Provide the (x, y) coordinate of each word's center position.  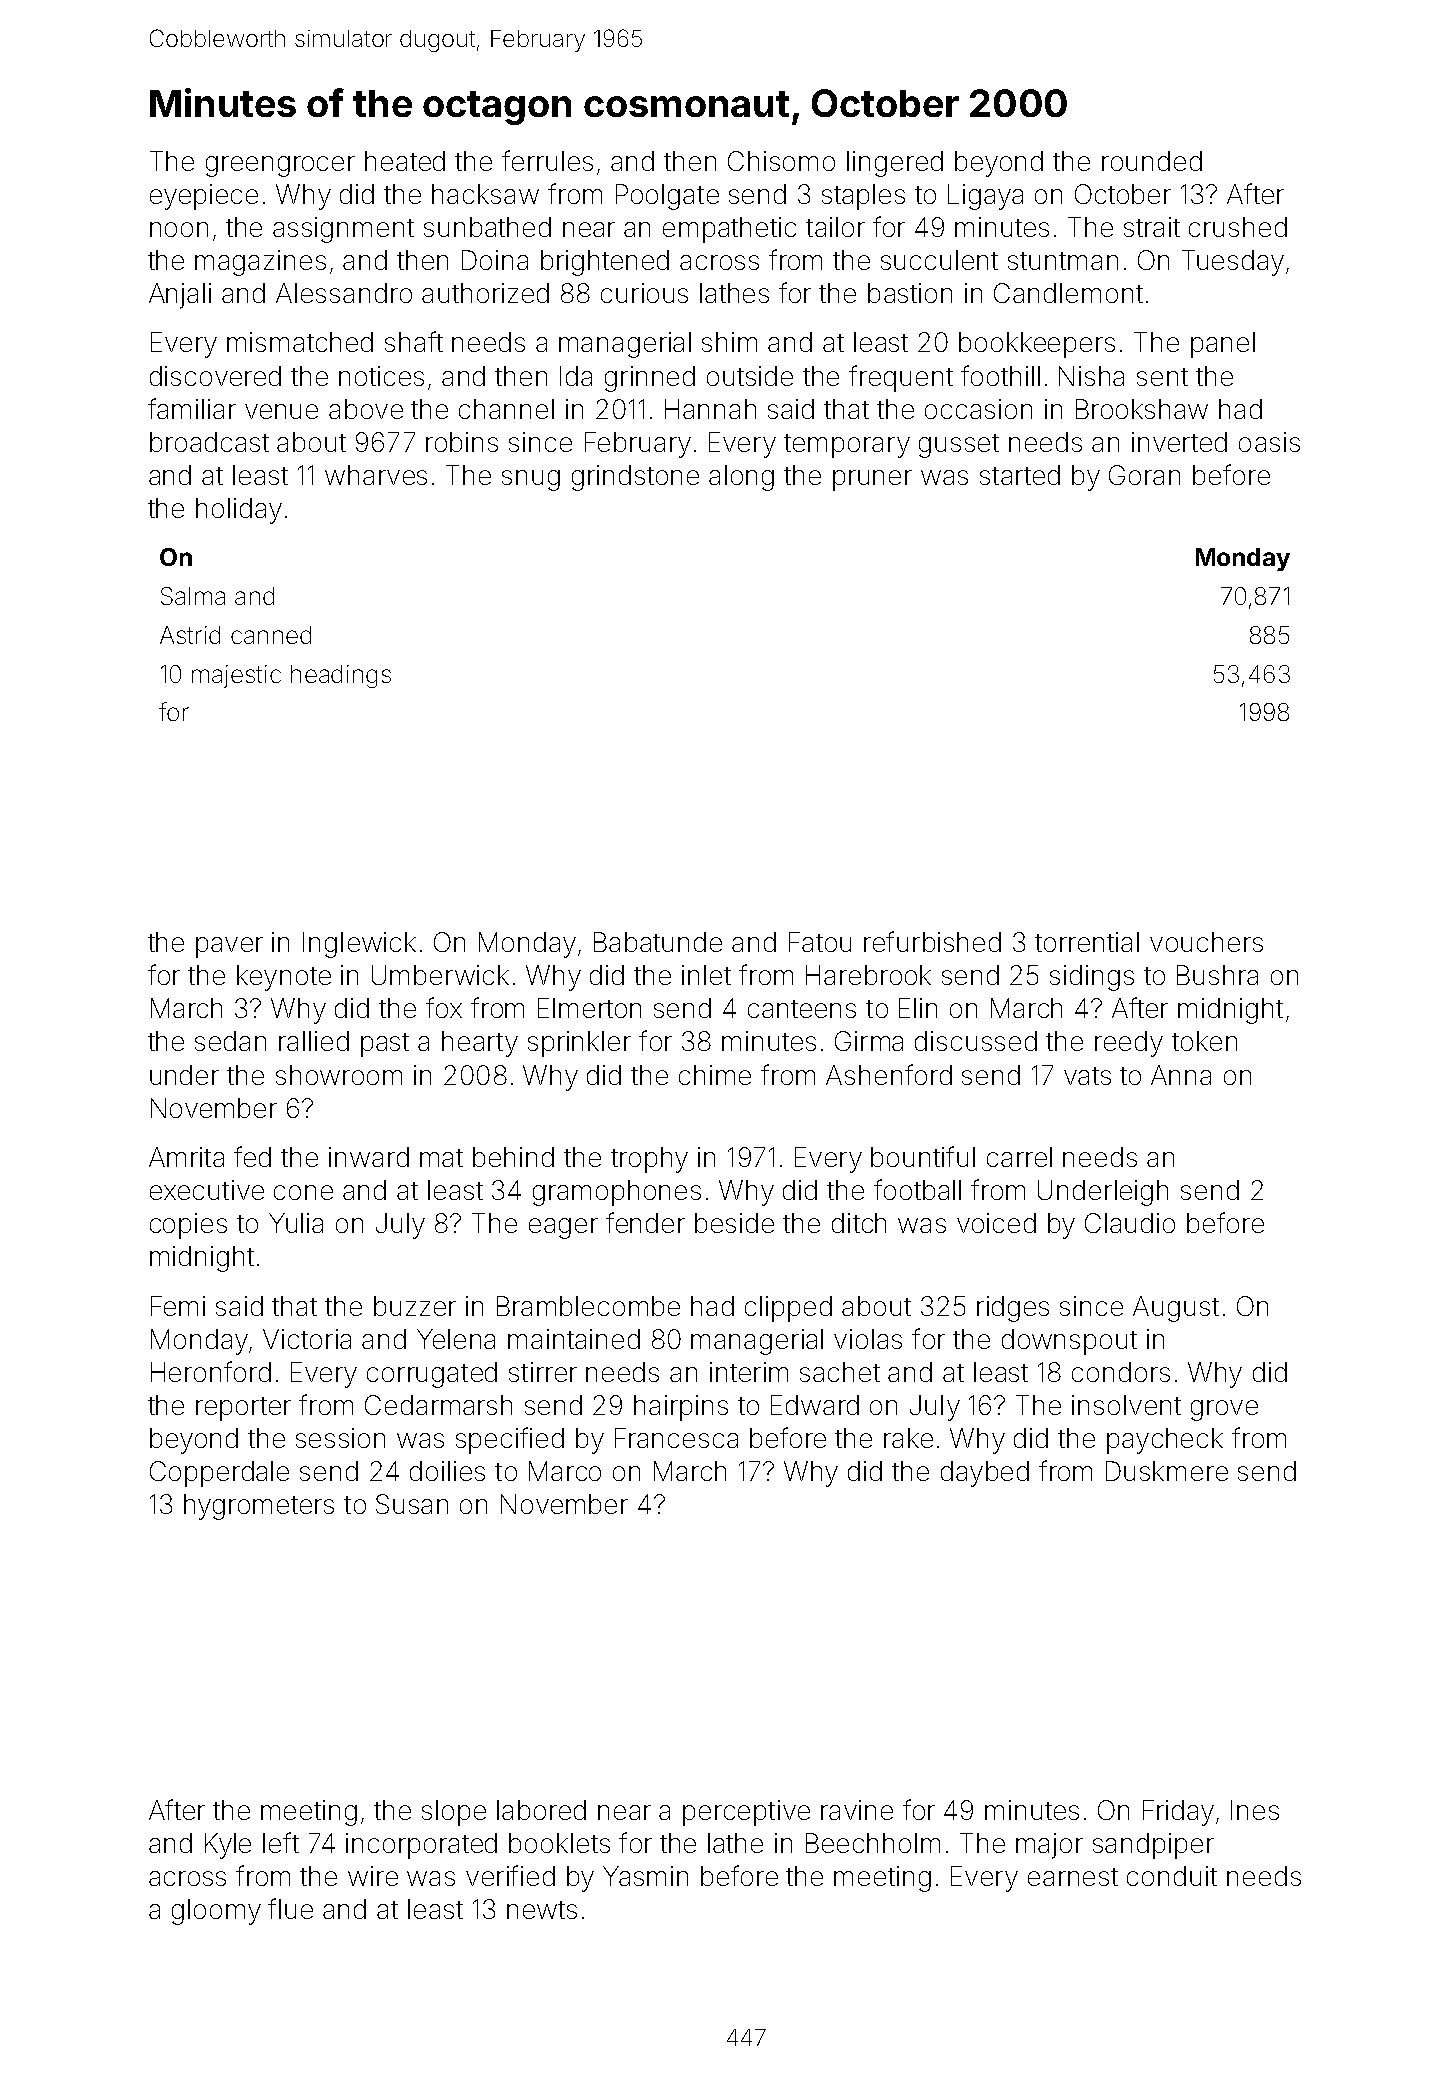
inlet (706, 975)
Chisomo (781, 161)
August (1176, 1309)
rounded (1152, 161)
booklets (559, 1843)
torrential (1087, 942)
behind (513, 1157)
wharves (376, 475)
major (1049, 1846)
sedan (230, 1041)
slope (454, 1813)
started (1020, 475)
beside (734, 1223)
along (741, 478)
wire (373, 1876)
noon (179, 229)
